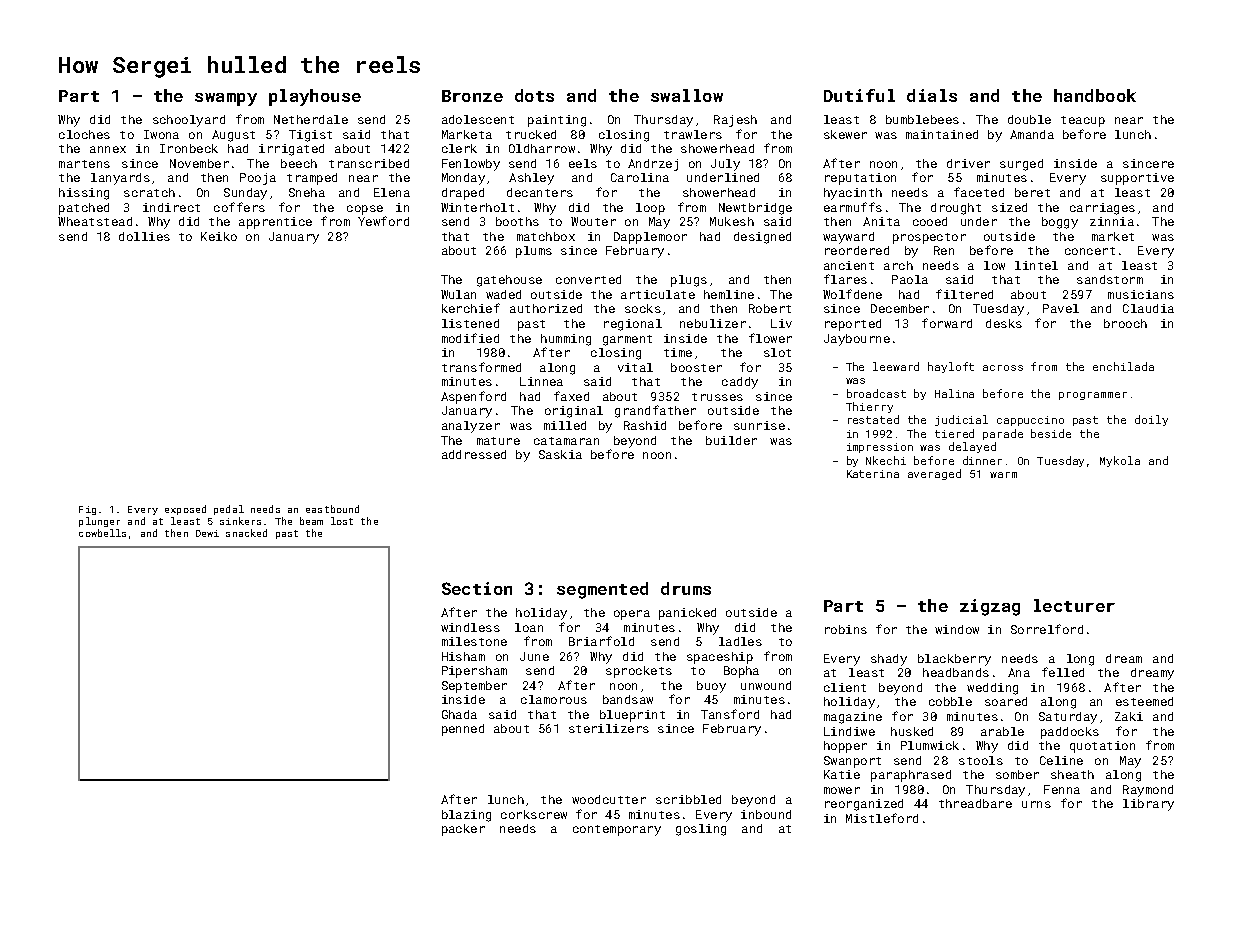  What do you see at coordinates (219, 236) in the screenshot?
I see `Keiko` at bounding box center [219, 236].
